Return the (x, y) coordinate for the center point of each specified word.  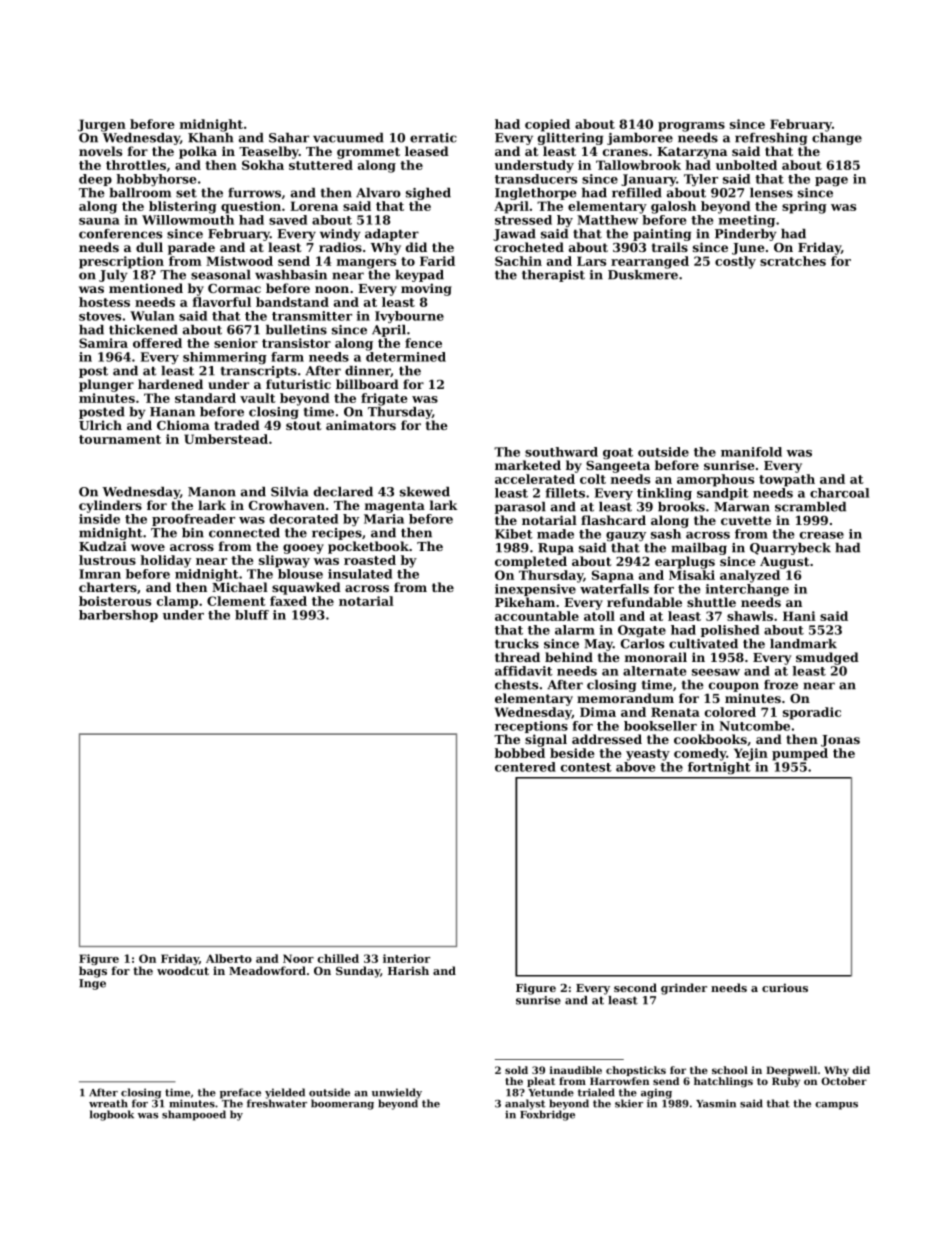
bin (193, 533)
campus (836, 1106)
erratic (433, 138)
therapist (553, 276)
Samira (103, 343)
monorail (656, 657)
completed (531, 562)
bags (93, 972)
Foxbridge (547, 1115)
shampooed (194, 1115)
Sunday (358, 972)
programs (691, 127)
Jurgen (102, 125)
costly (735, 262)
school (730, 1070)
